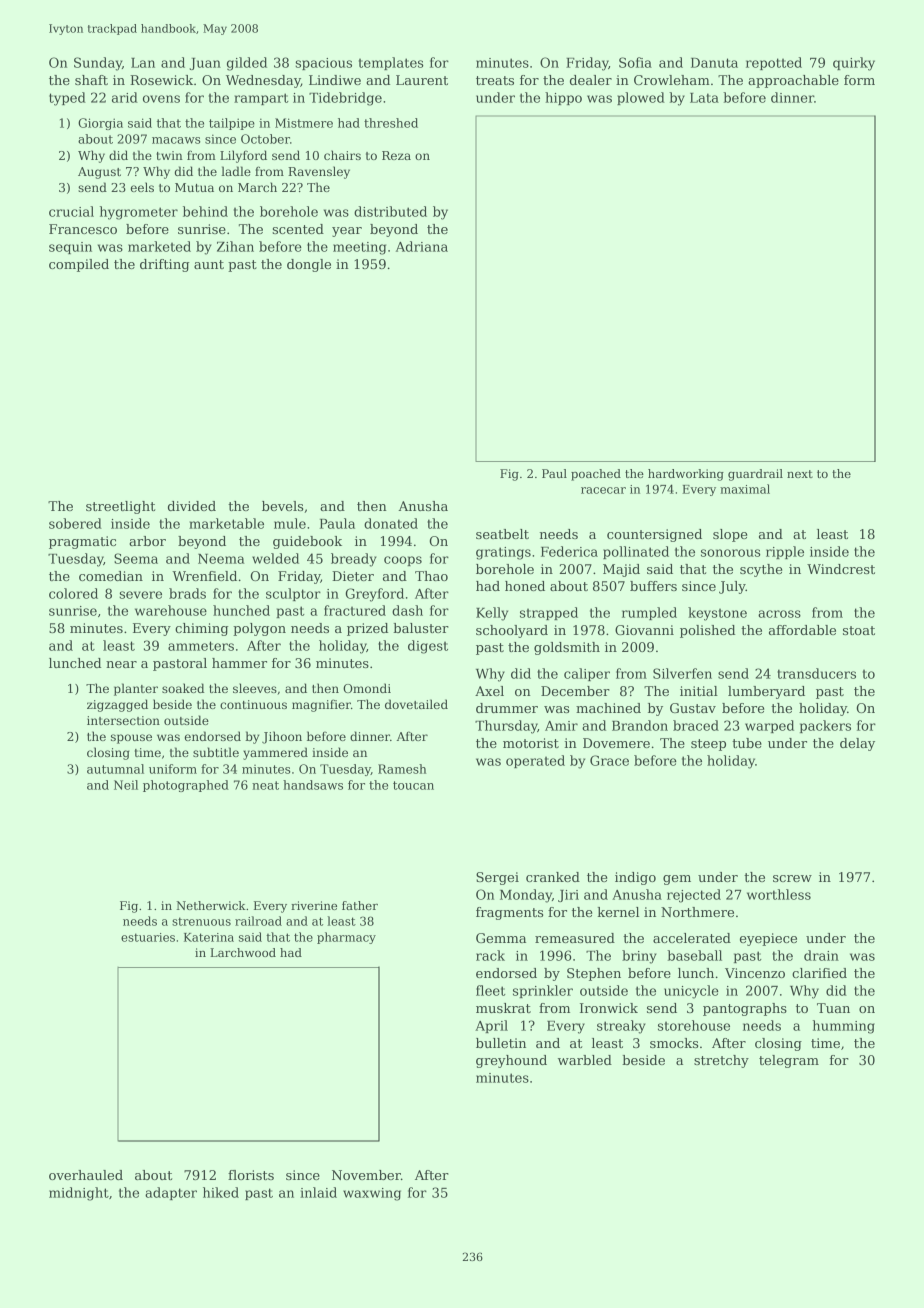 This screenshot has width=924, height=1308. I want to click on hiked, so click(221, 1192).
